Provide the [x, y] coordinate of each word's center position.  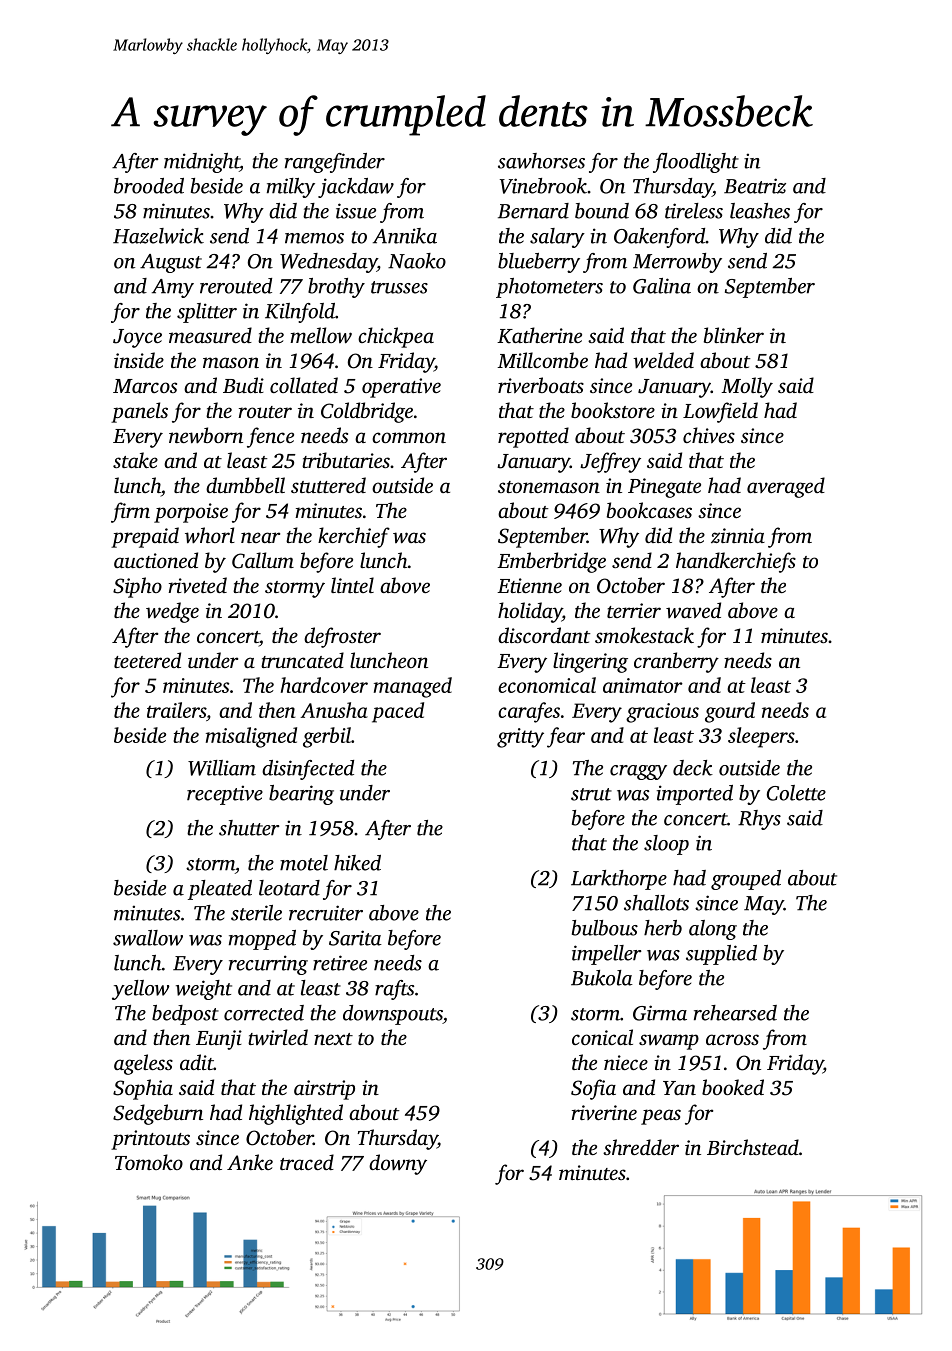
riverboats [541, 385]
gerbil [327, 737]
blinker [734, 335]
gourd [730, 712]
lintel [352, 585]
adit [197, 1062]
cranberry [676, 662]
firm [130, 512]
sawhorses [541, 161]
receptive [225, 795]
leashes [760, 211]
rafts [394, 990]
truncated [302, 660]
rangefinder [335, 163]
